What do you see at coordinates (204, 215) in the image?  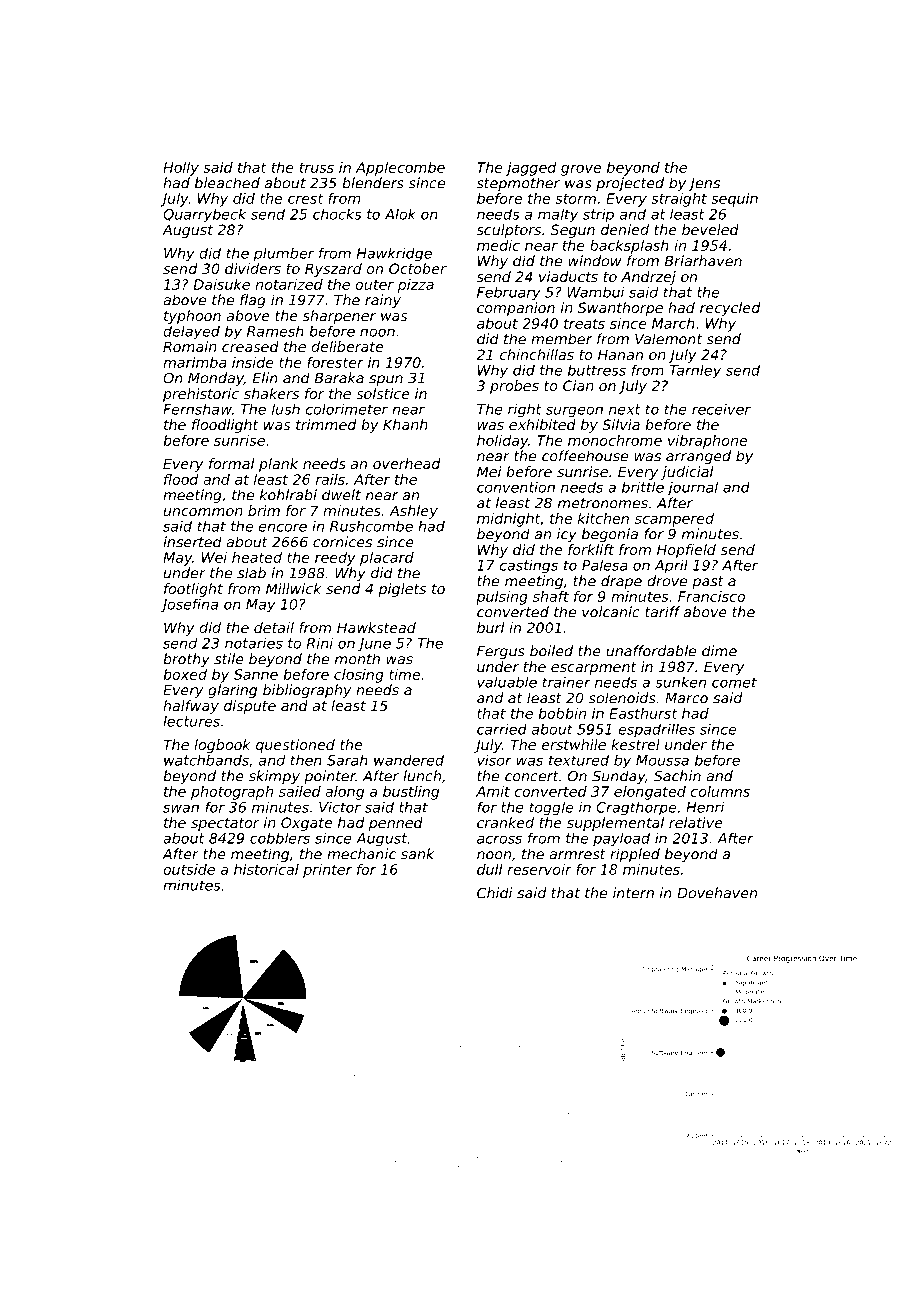 I see `Quarrybeck` at bounding box center [204, 215].
